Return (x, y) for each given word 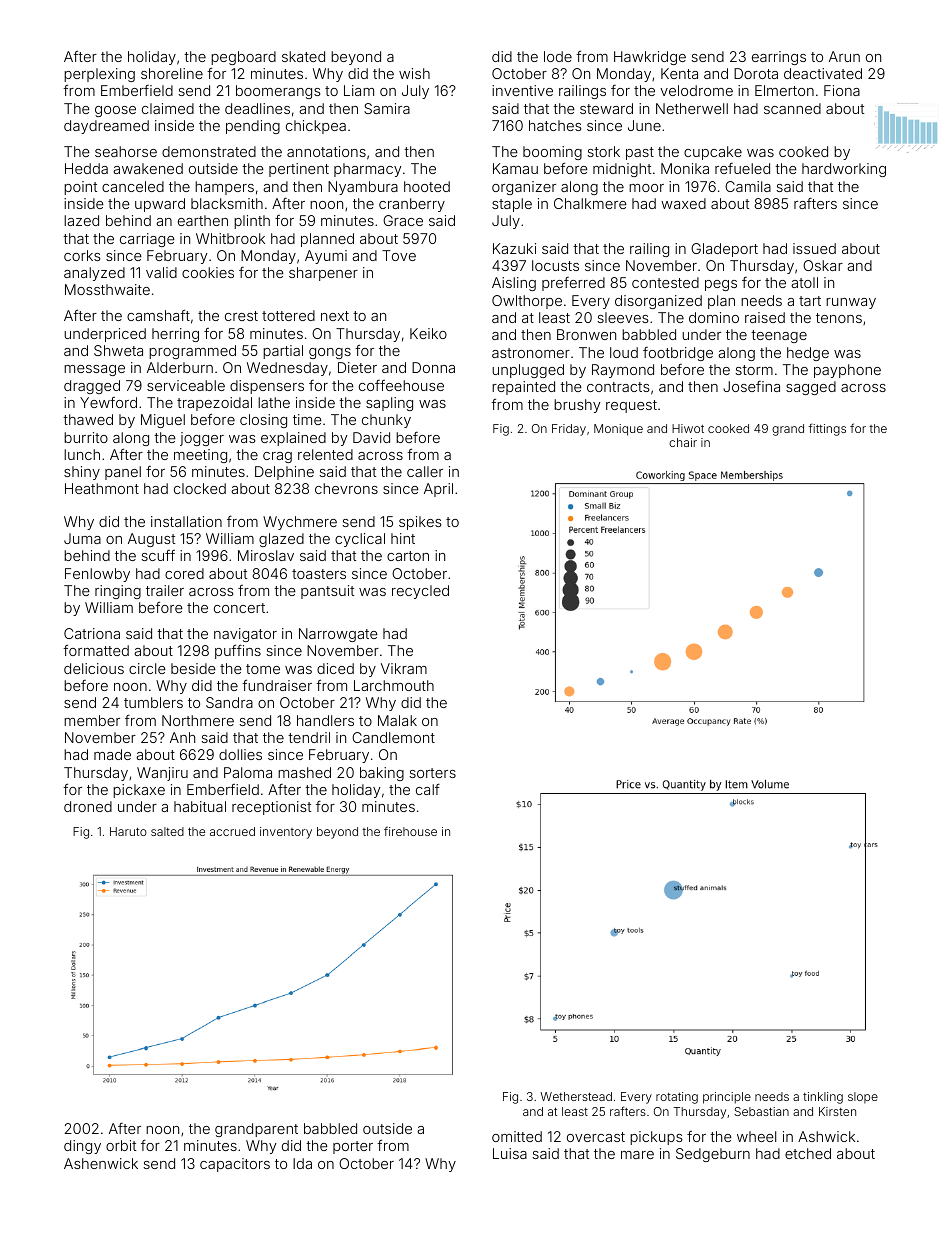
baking (382, 774)
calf (428, 789)
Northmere (198, 720)
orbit (121, 1145)
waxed (683, 203)
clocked (200, 488)
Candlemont (393, 737)
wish (414, 73)
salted (167, 831)
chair (683, 442)
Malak (397, 720)
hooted (427, 186)
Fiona (842, 90)
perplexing (99, 75)
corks (82, 255)
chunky (386, 421)
